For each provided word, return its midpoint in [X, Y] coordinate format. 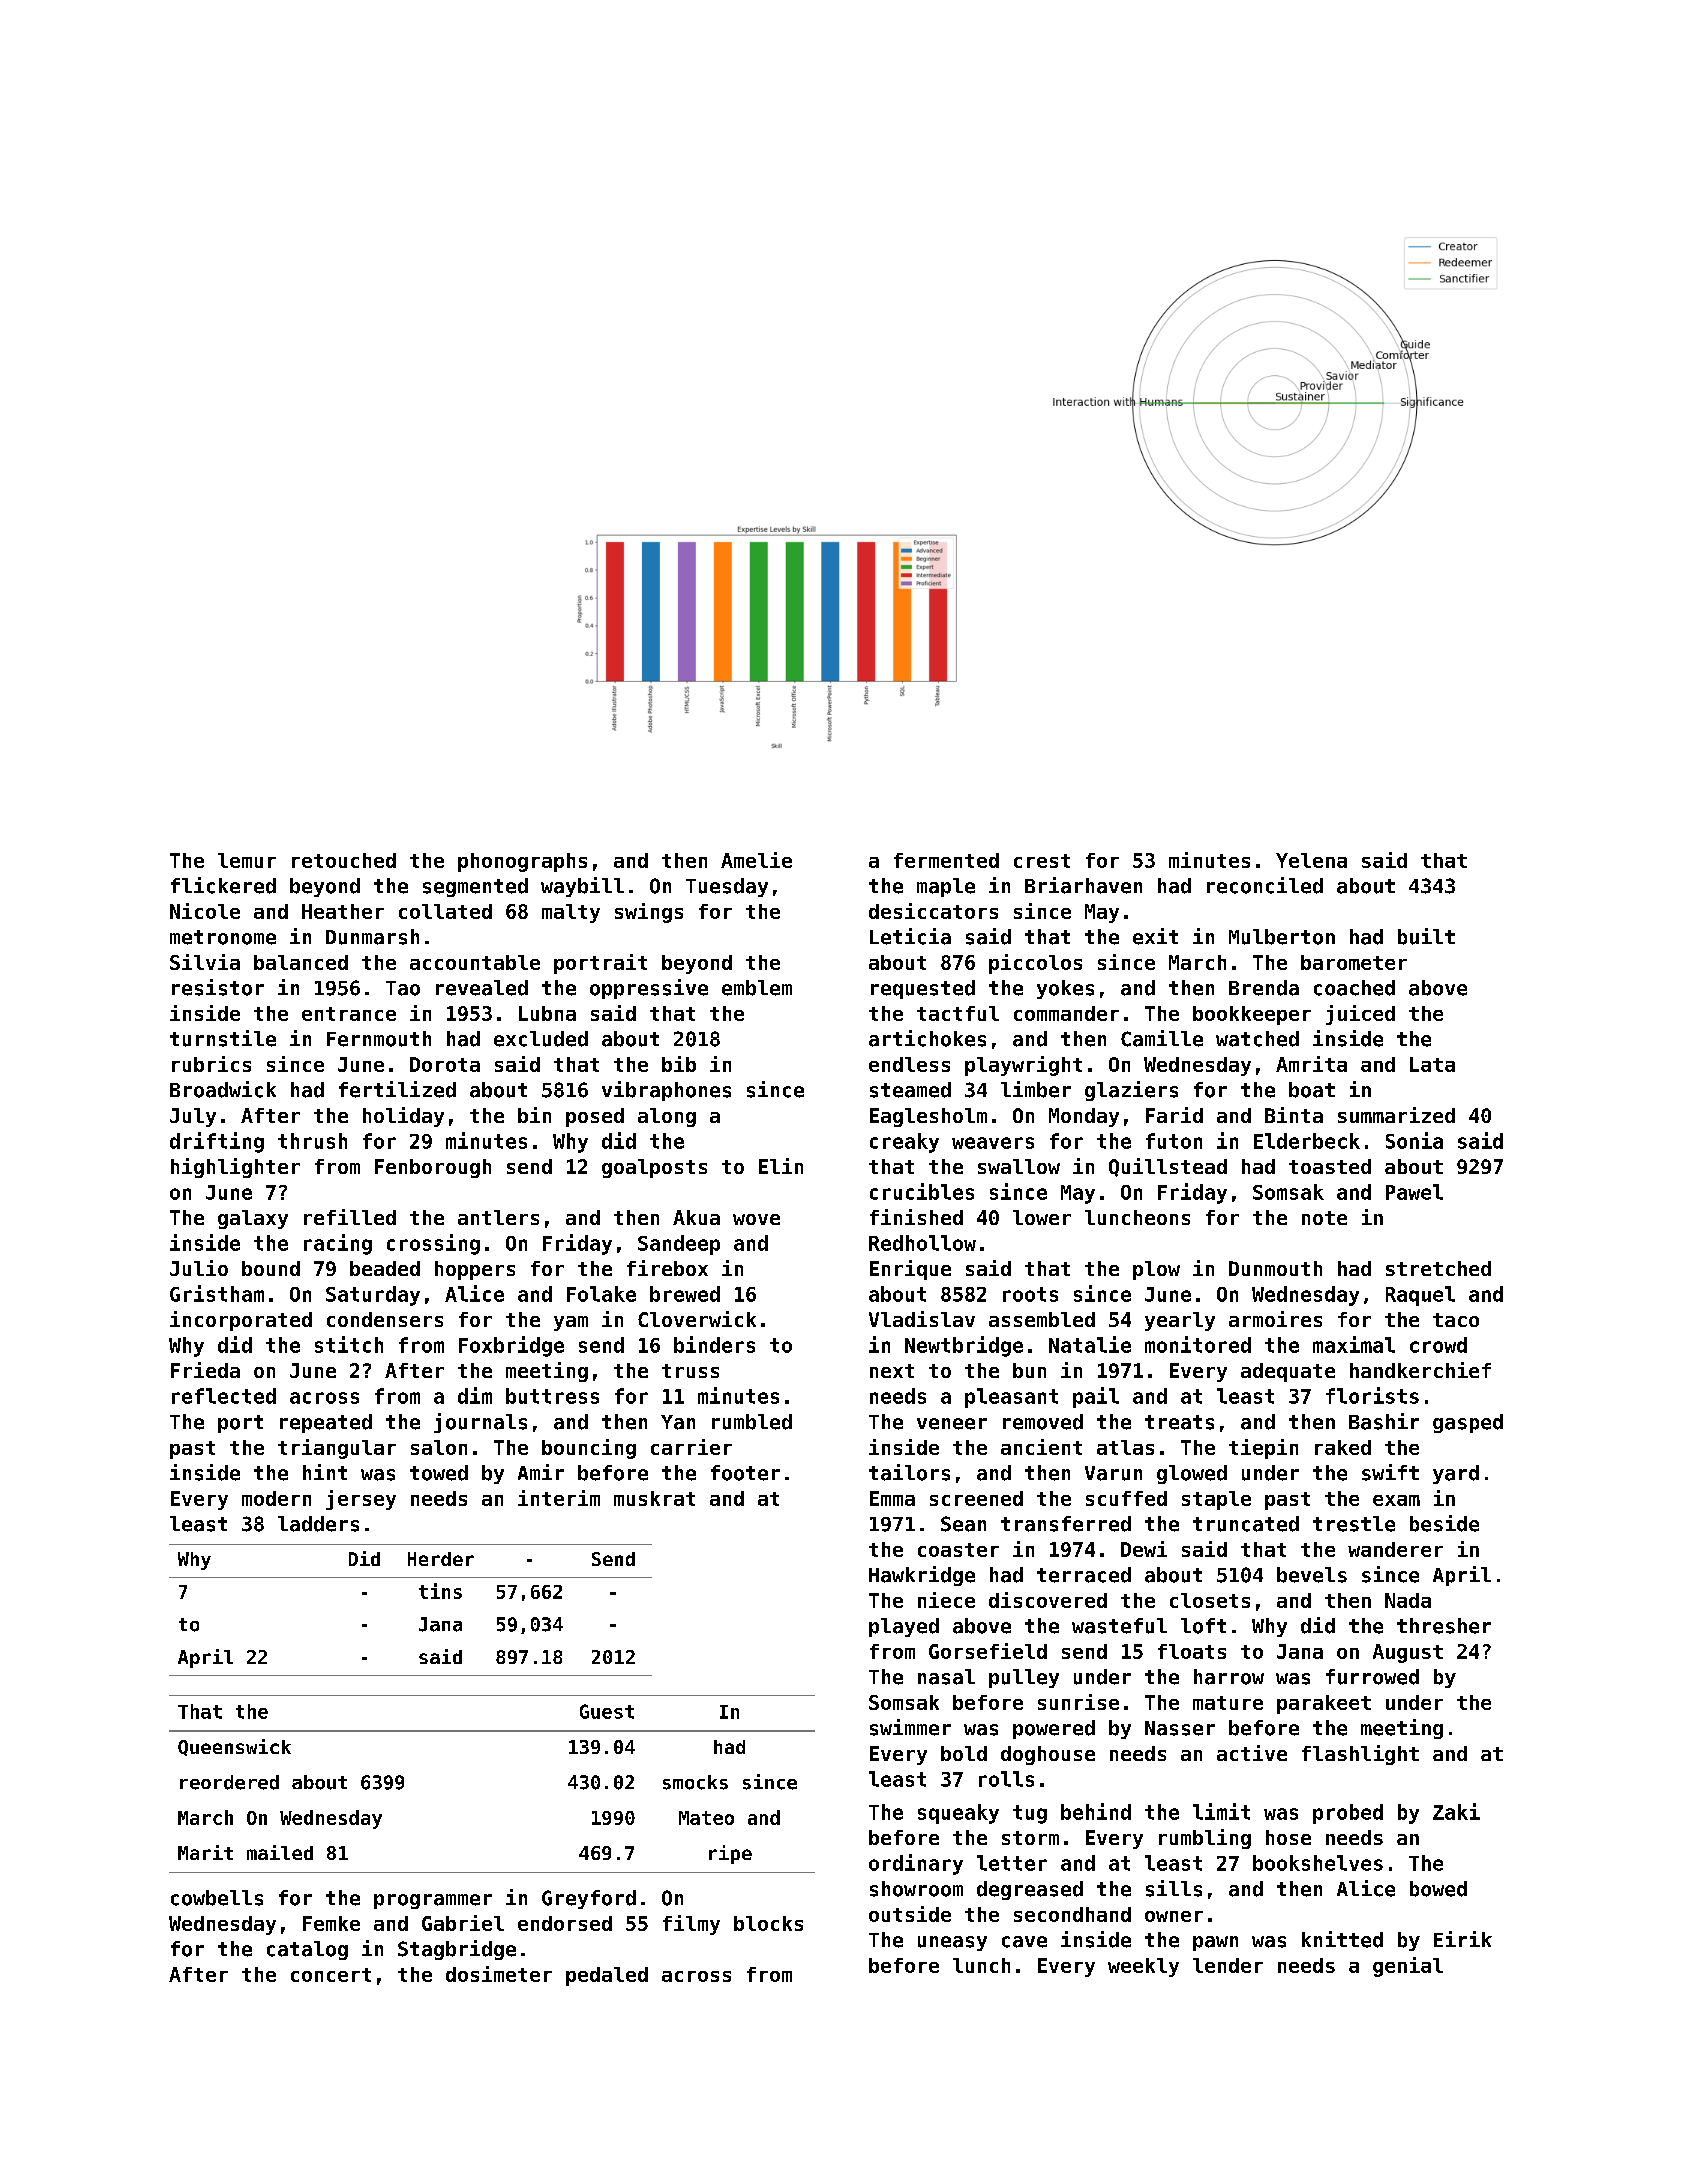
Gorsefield [988, 1651]
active [1252, 1753]
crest [1042, 861]
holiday [403, 1117]
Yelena [1311, 860]
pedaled [607, 1976]
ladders [318, 1524]
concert [331, 1975]
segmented [475, 887]
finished [916, 1217]
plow [1156, 1270]
